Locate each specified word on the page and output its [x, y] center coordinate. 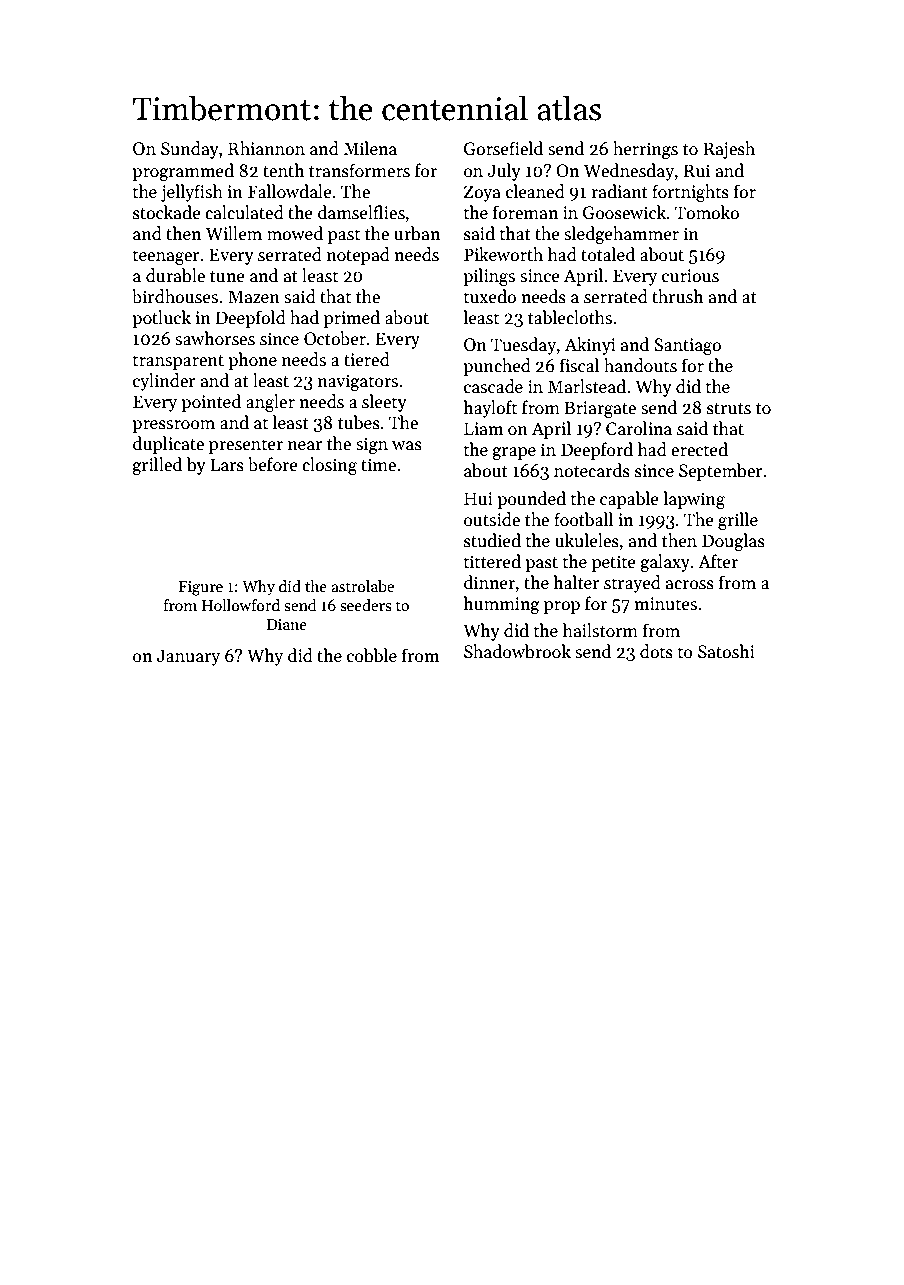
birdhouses [175, 296]
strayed [632, 584]
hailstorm [600, 630]
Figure [201, 588]
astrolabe [362, 586]
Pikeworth [503, 254]
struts [729, 409]
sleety [384, 403]
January [188, 657]
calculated [244, 212]
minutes [665, 604]
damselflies [361, 212]
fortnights [690, 193]
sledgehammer [621, 235]
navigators [358, 382]
